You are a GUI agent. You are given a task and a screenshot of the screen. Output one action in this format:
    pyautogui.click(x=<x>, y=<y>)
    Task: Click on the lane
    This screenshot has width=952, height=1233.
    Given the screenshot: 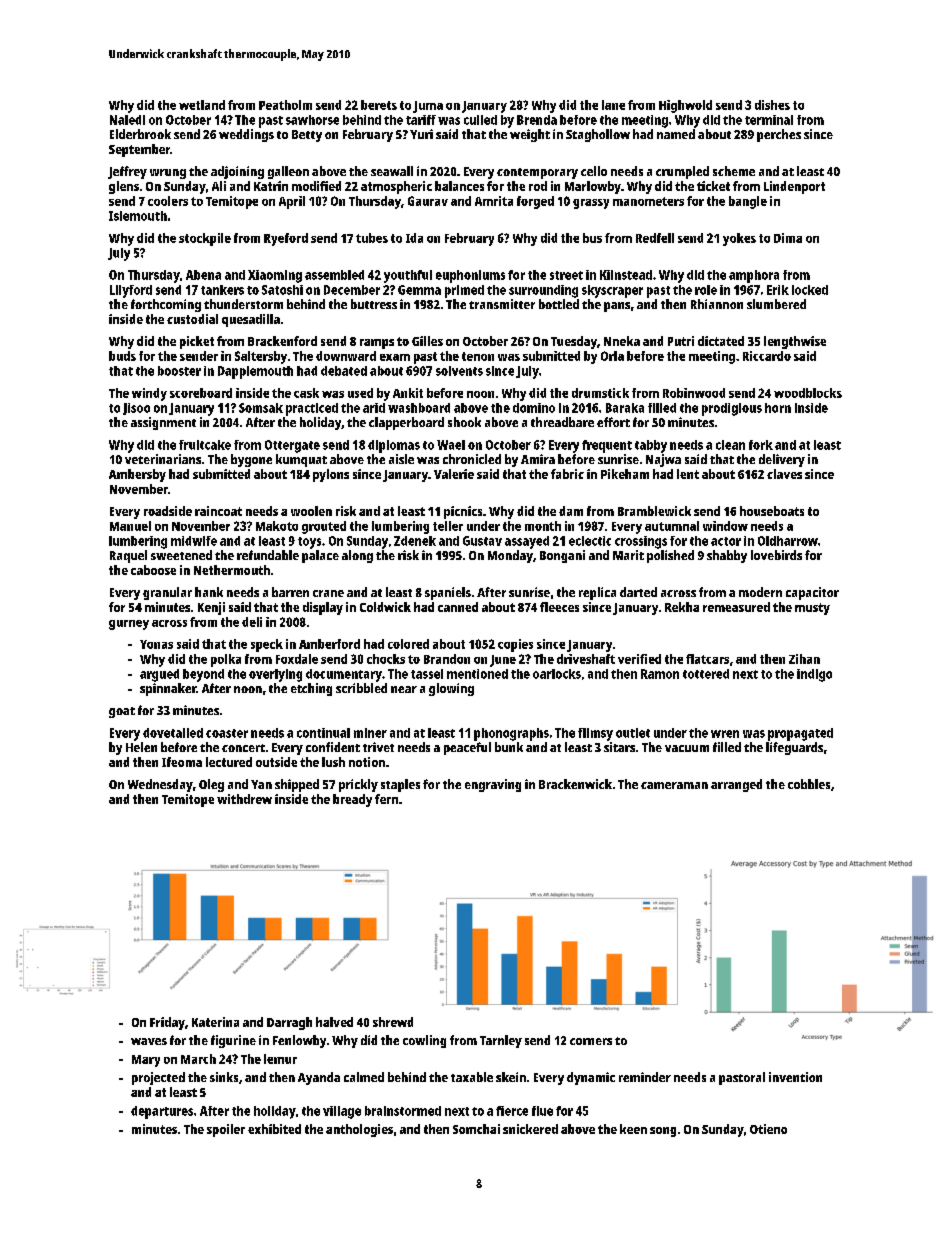 What is the action you would take?
    pyautogui.click(x=613, y=105)
